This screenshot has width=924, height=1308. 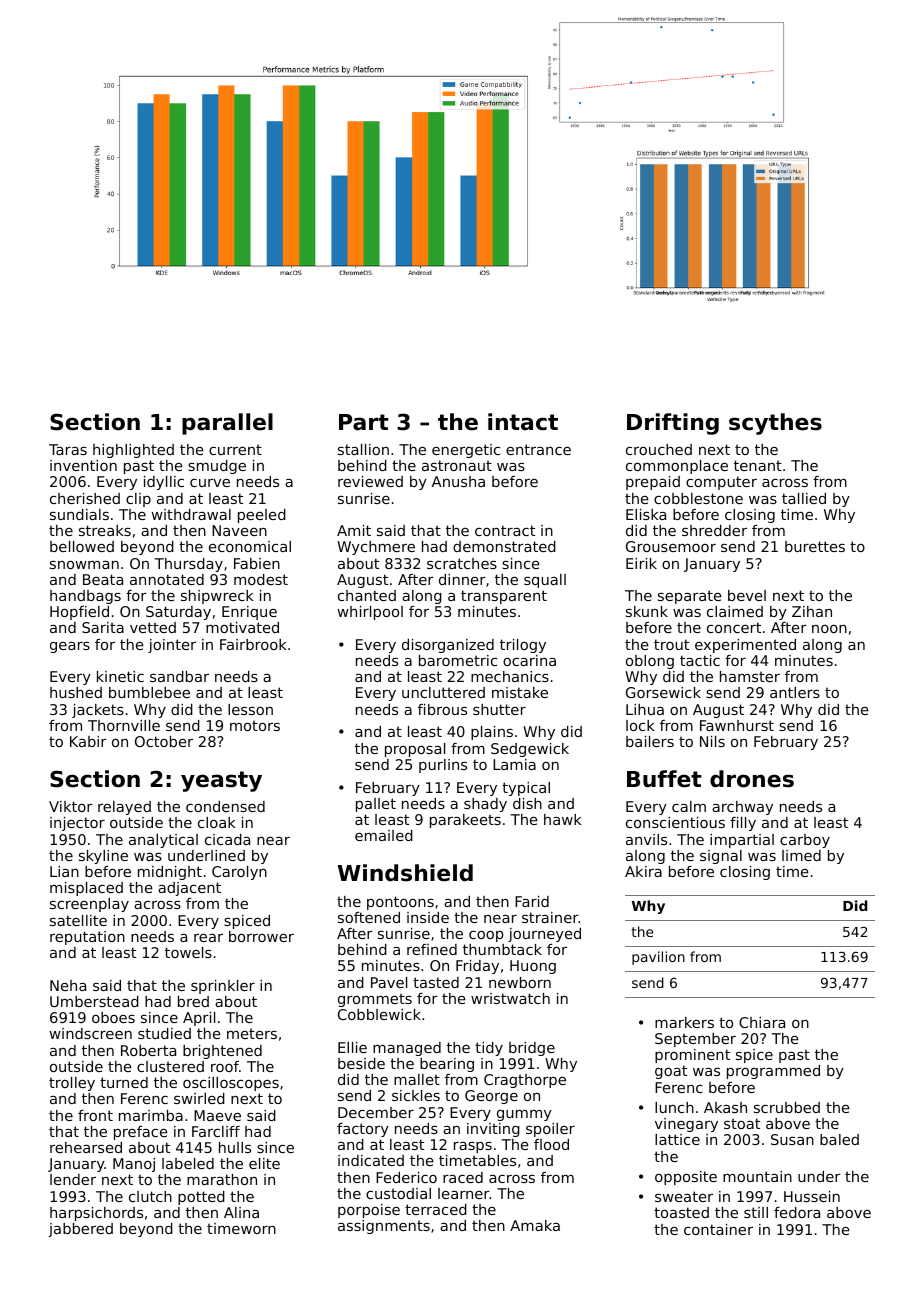 I want to click on flood, so click(x=551, y=1144).
